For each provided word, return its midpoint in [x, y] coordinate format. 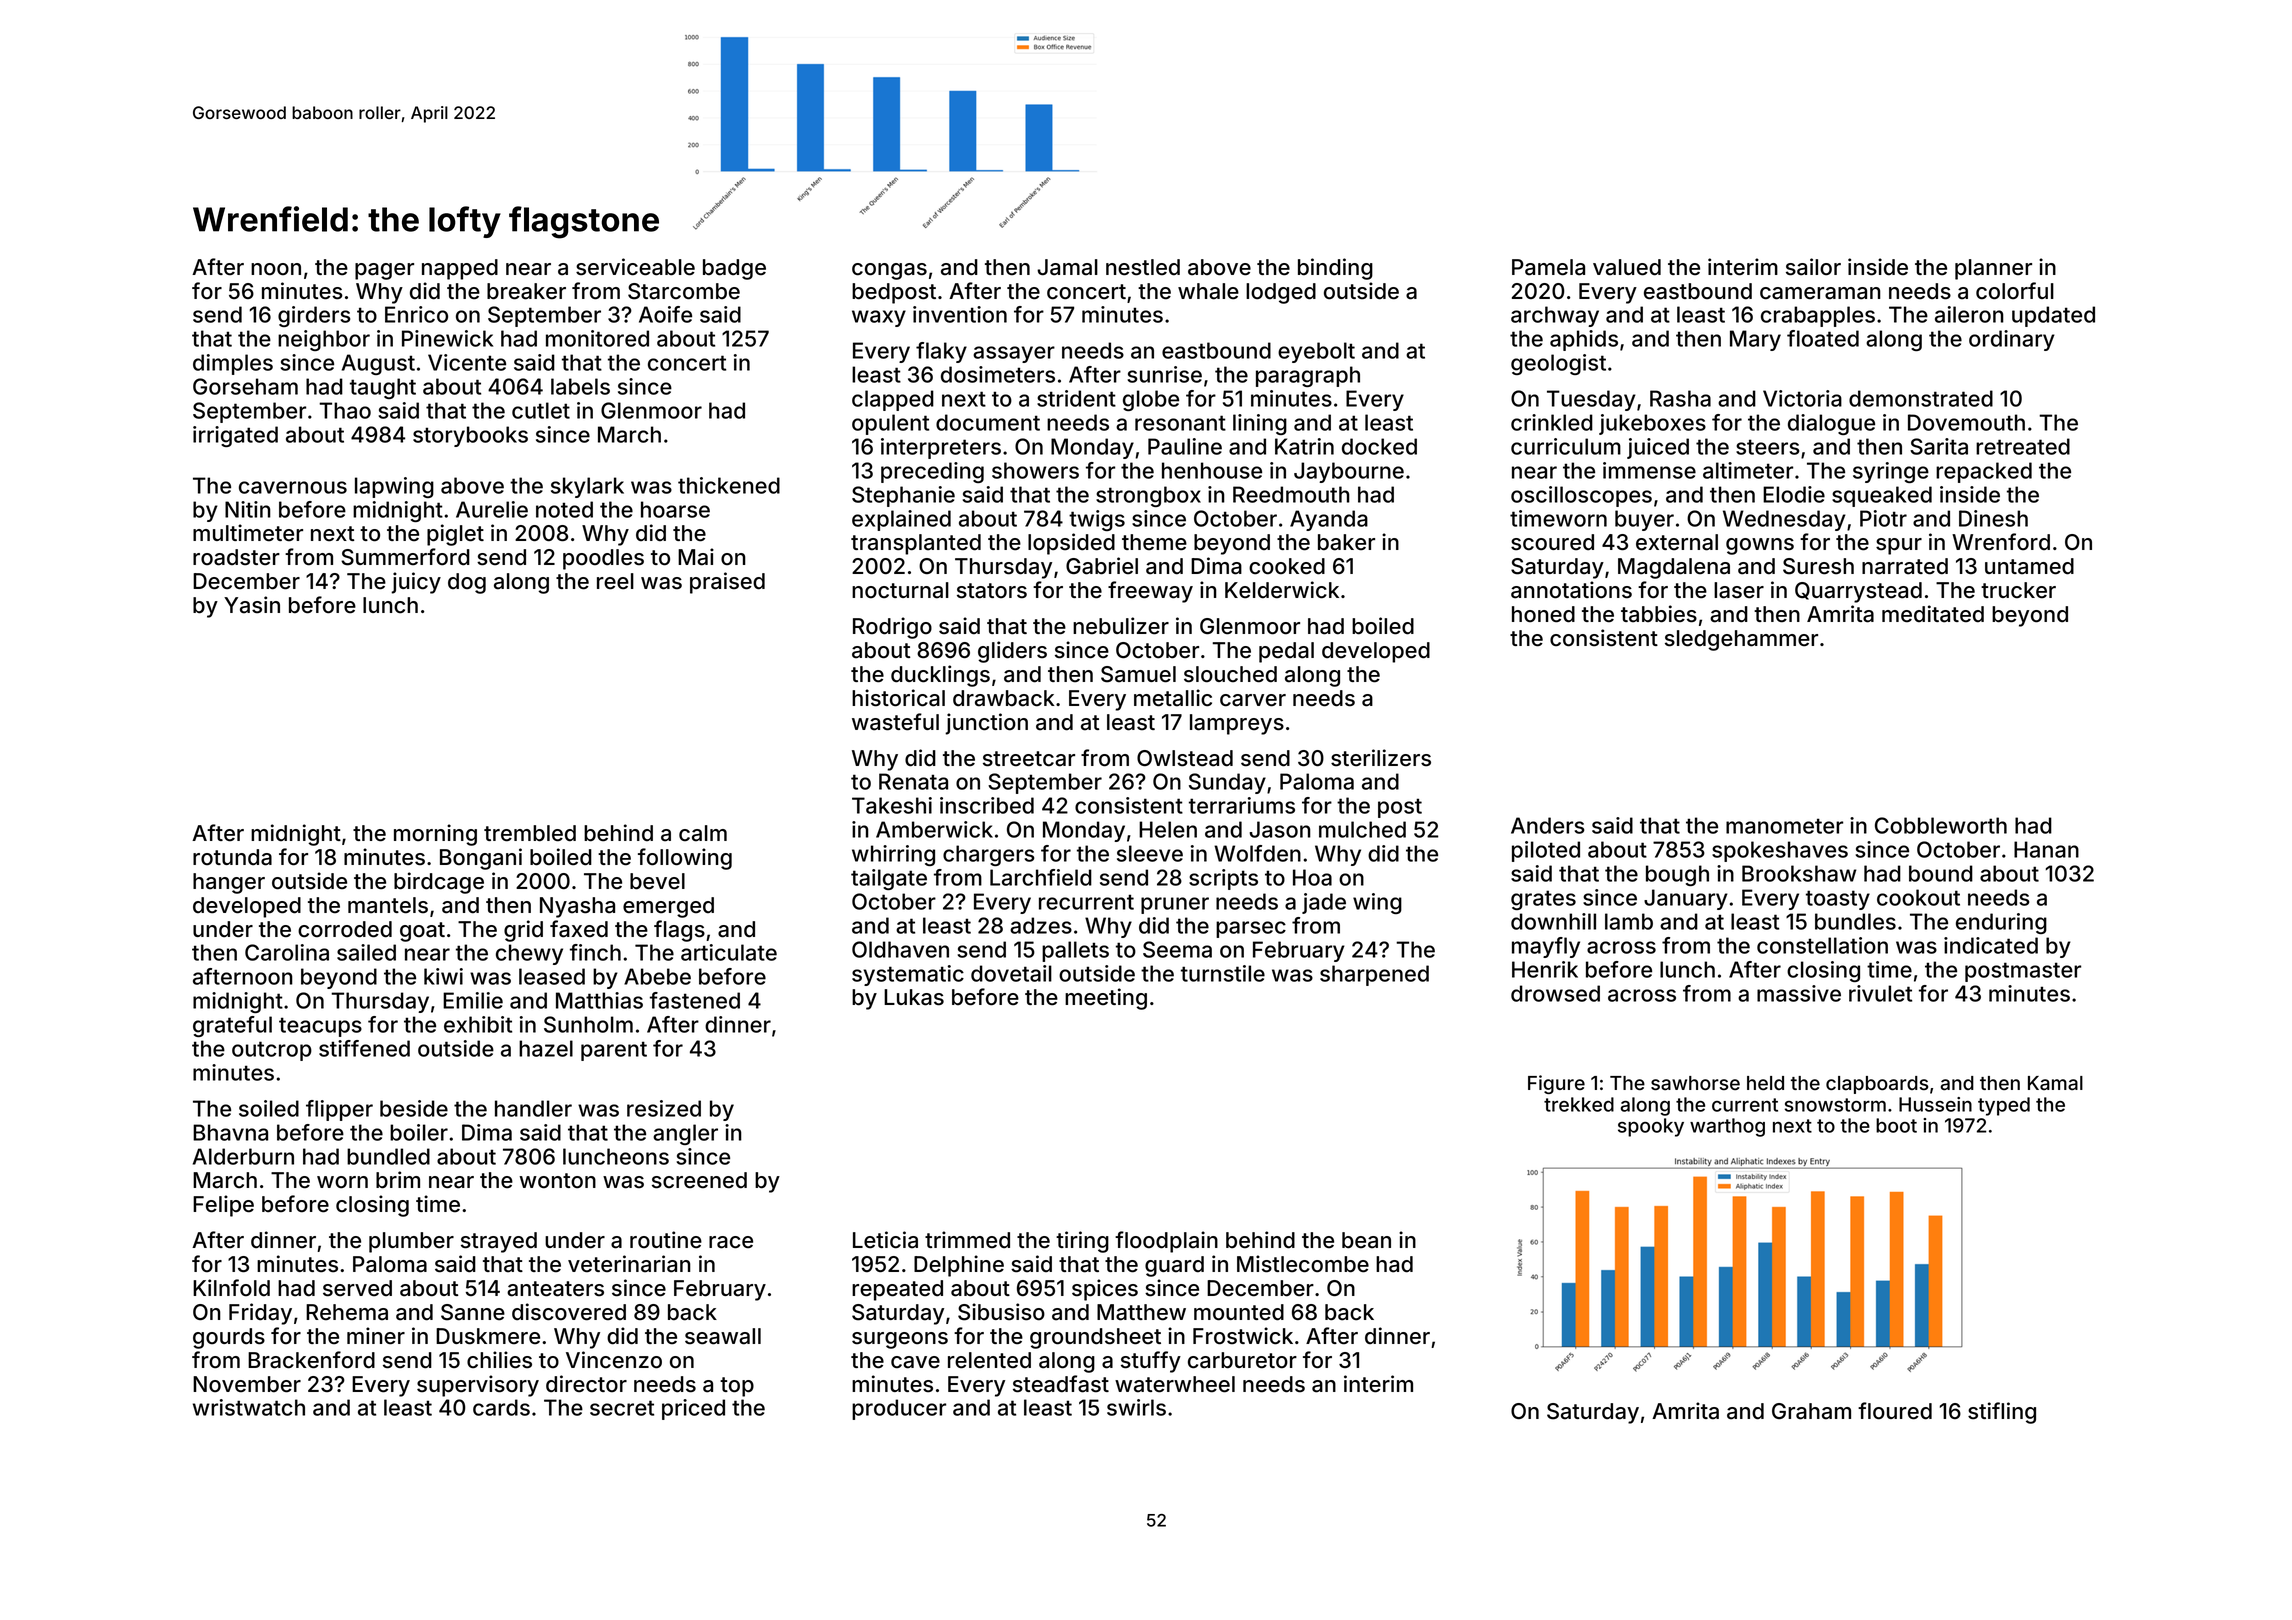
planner [1993, 269]
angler [685, 1134]
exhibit [478, 1024]
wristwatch [249, 1407]
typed [2004, 1106]
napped [460, 269]
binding [1335, 269]
